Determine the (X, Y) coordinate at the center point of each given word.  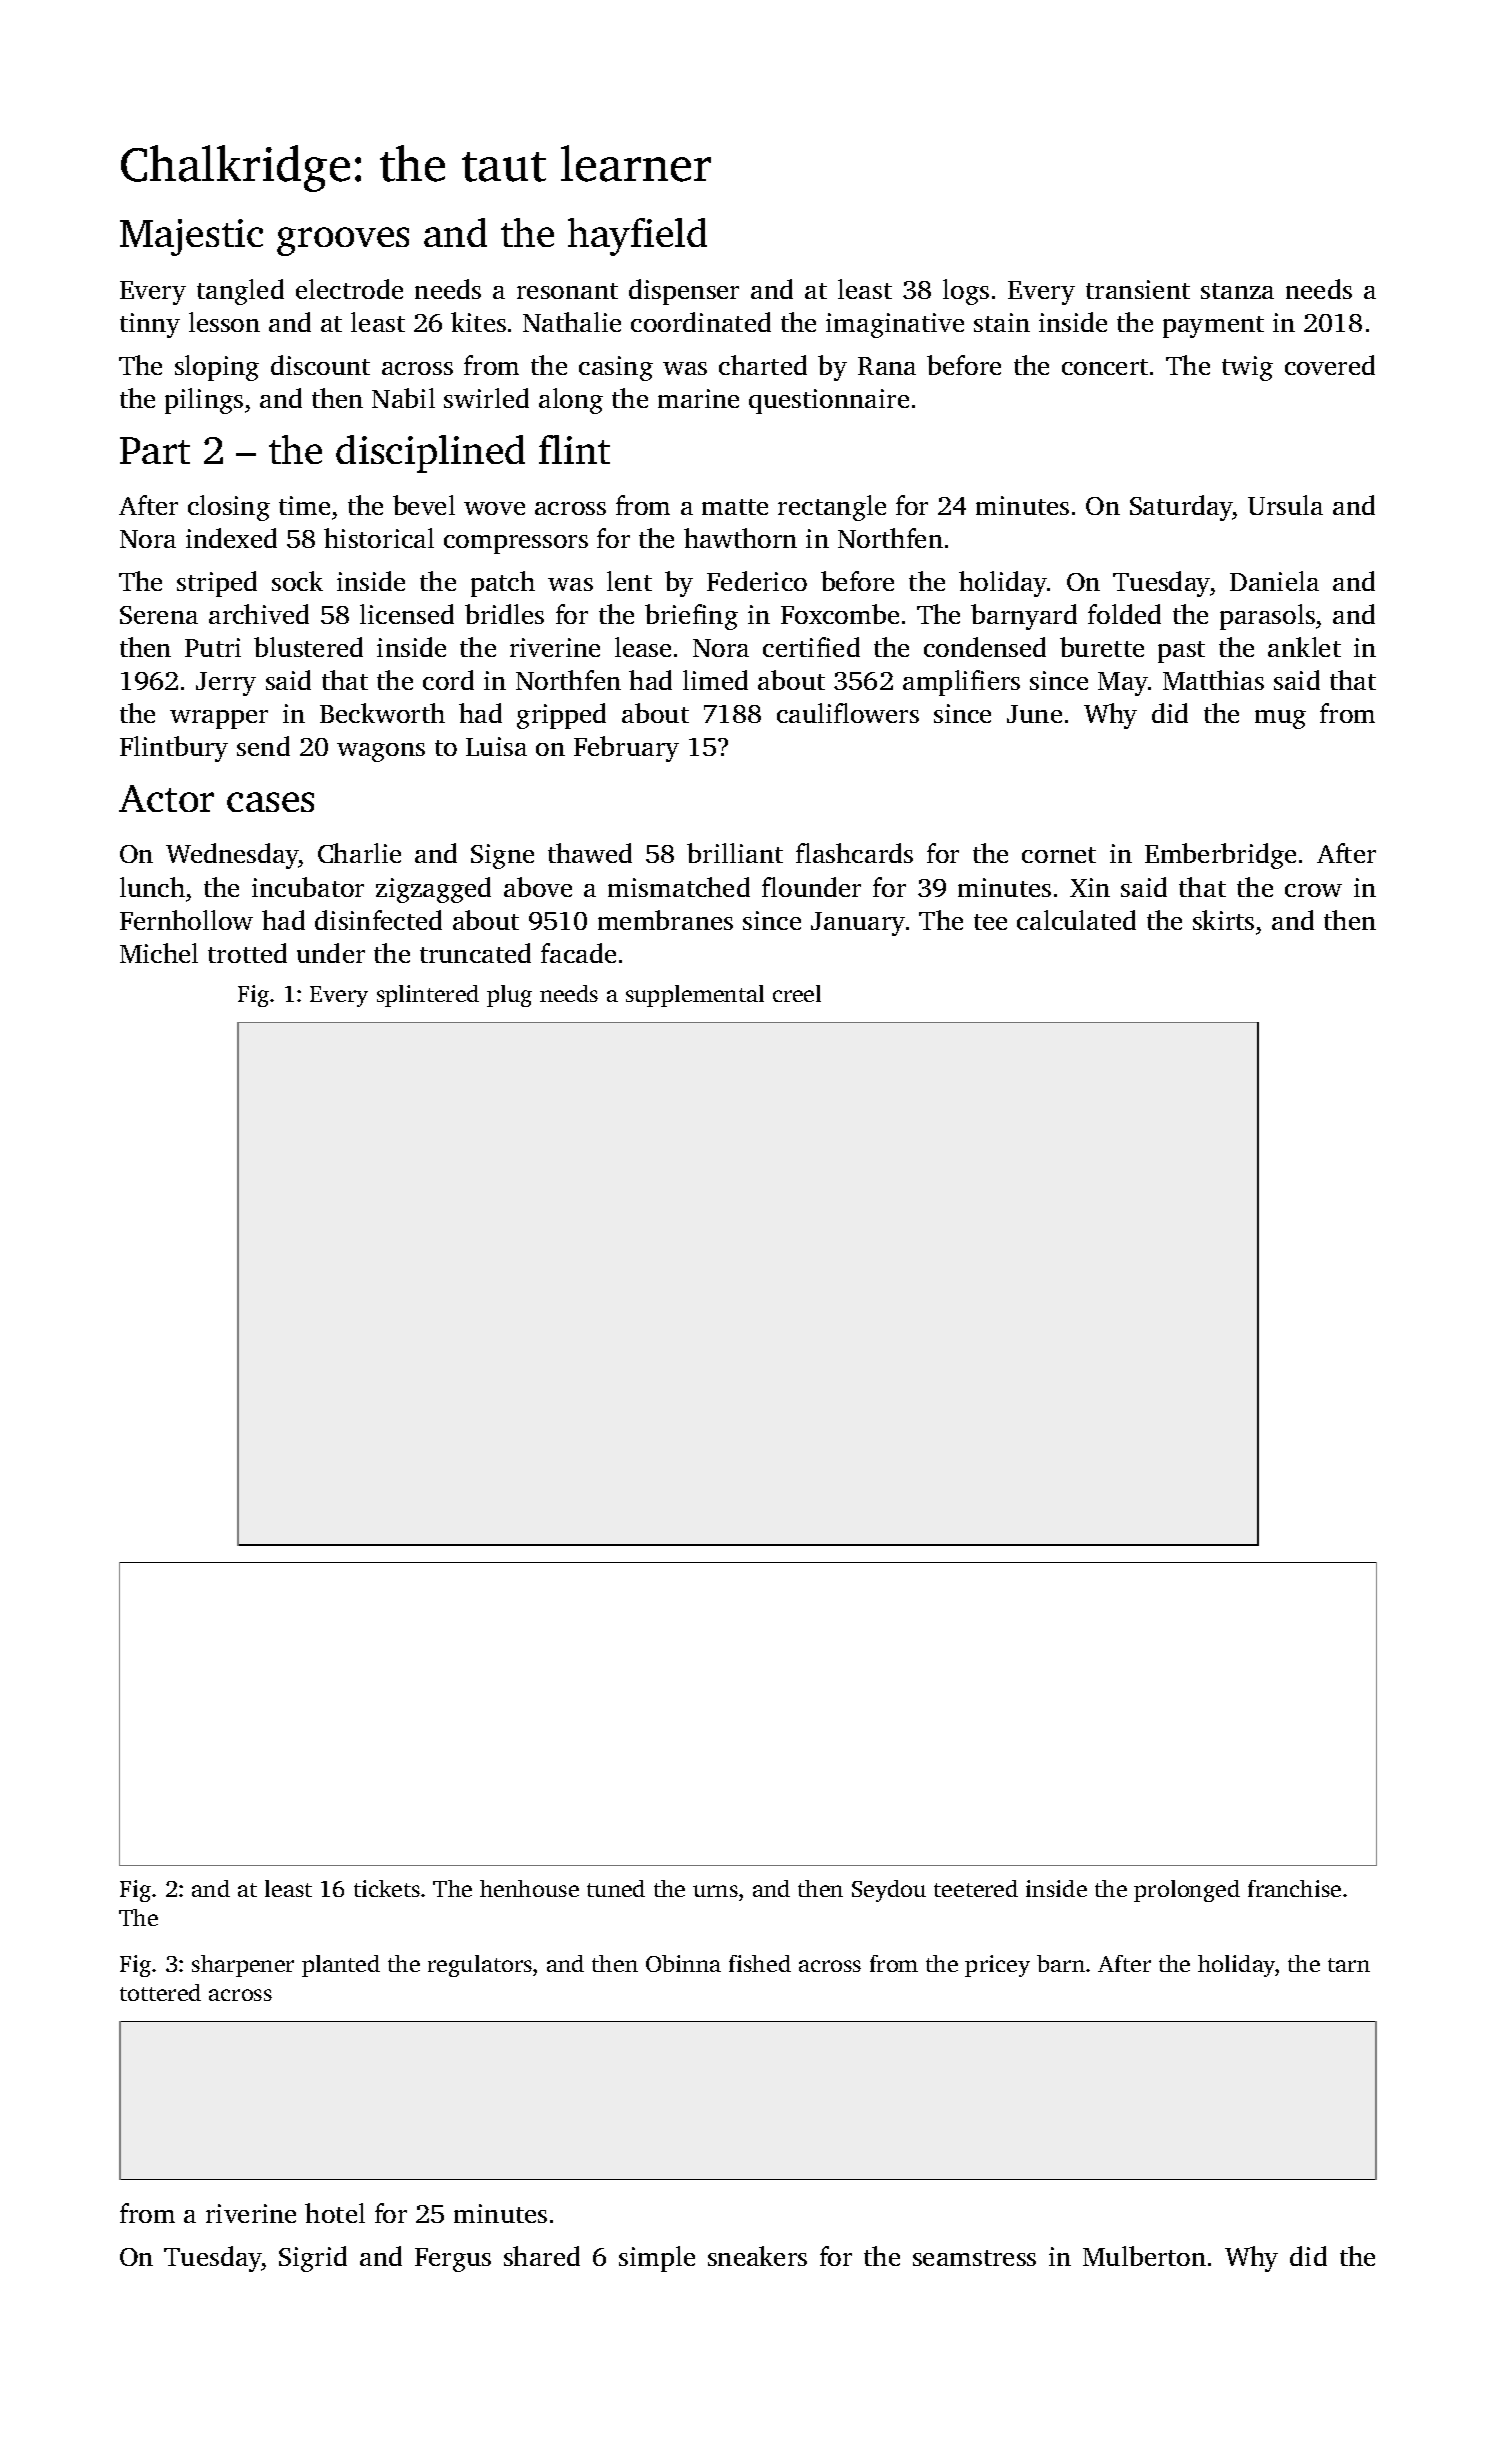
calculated (1076, 920)
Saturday (1181, 508)
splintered (428, 996)
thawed (590, 853)
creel (797, 993)
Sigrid (313, 2259)
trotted (247, 953)
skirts (1223, 920)
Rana (887, 366)
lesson (224, 322)
